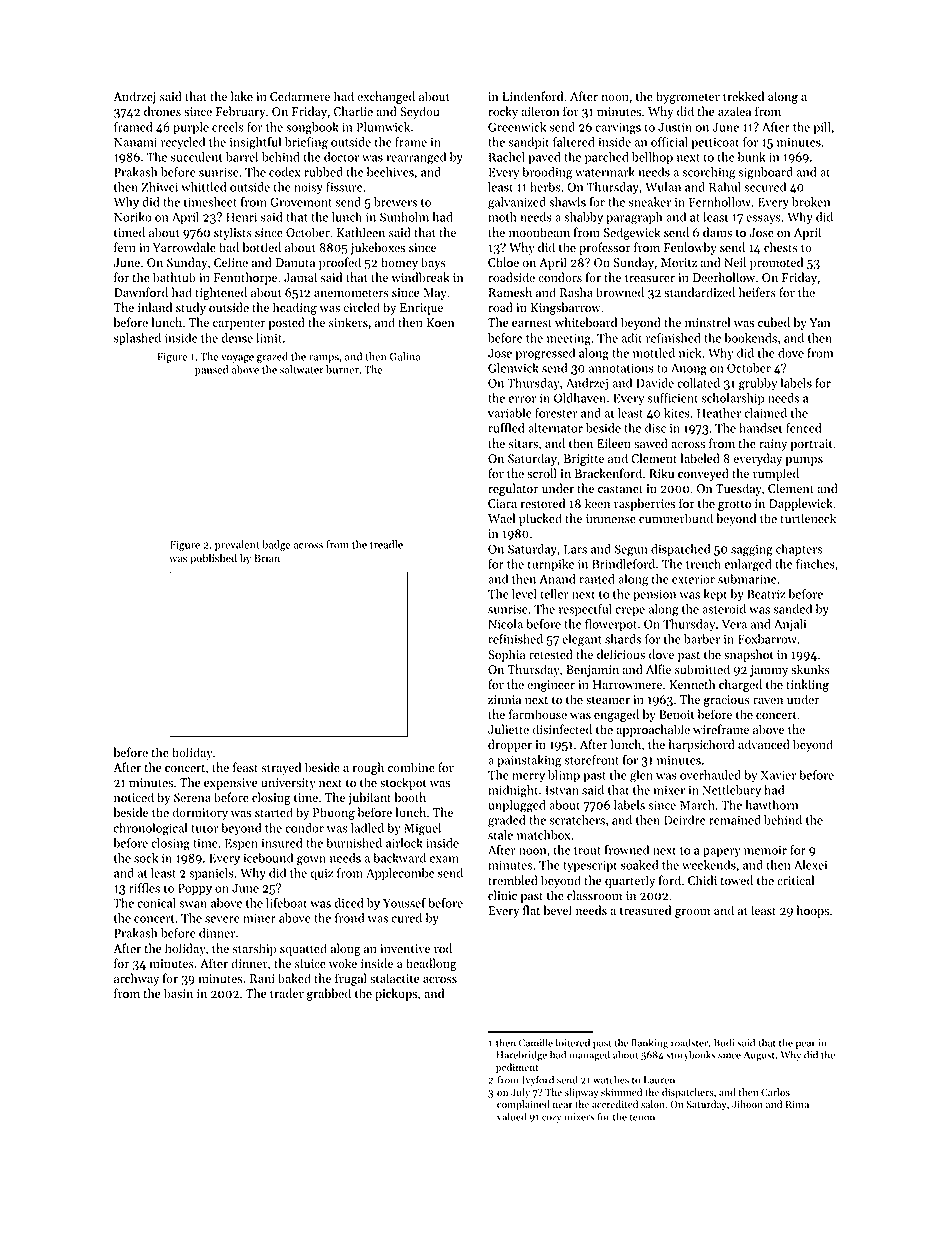  I want to click on trader, so click(287, 993).
